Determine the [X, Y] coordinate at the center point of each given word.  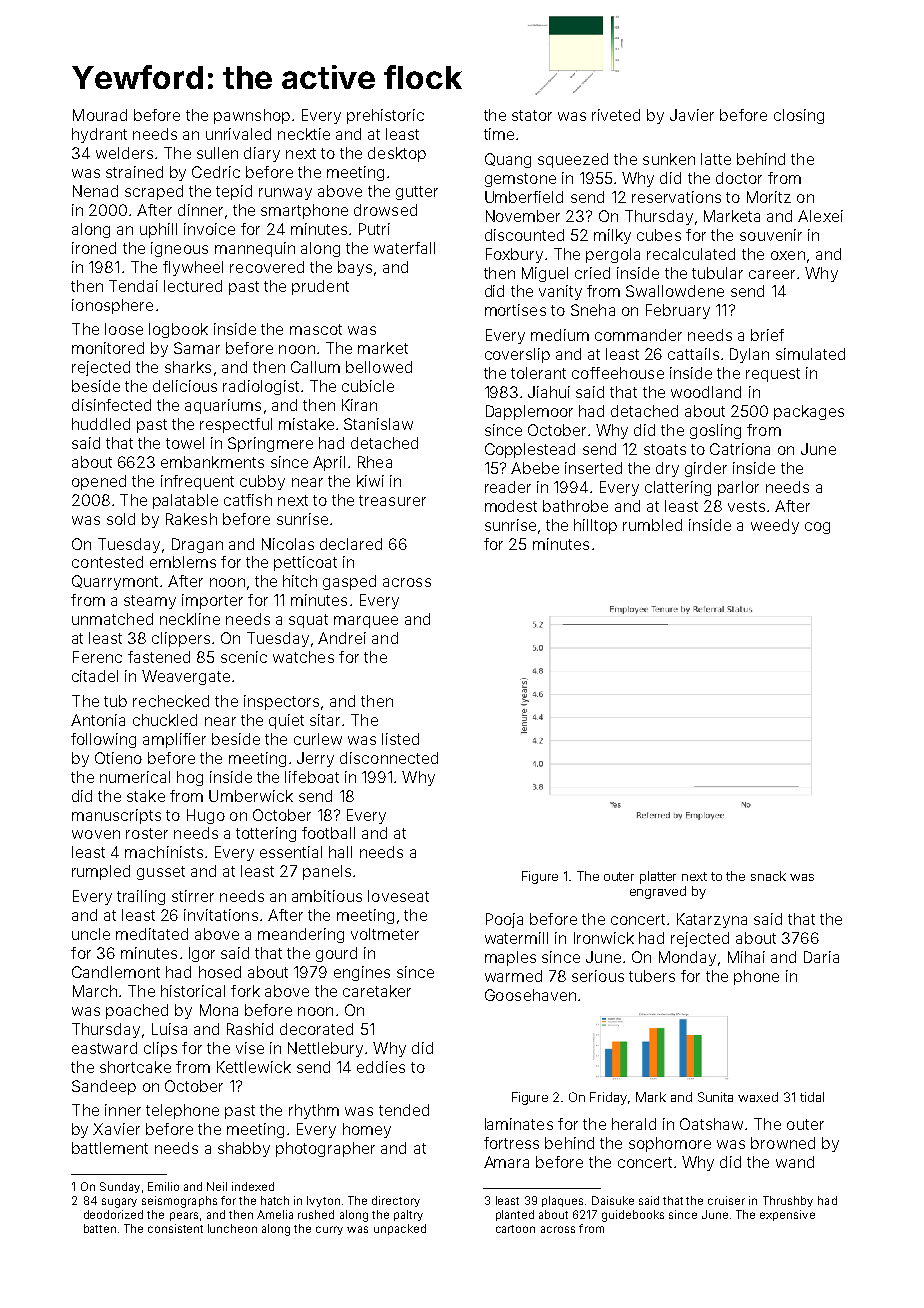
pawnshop [252, 116]
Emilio [163, 1186]
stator [532, 115]
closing [799, 116]
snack [768, 876]
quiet [286, 721]
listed [400, 739]
